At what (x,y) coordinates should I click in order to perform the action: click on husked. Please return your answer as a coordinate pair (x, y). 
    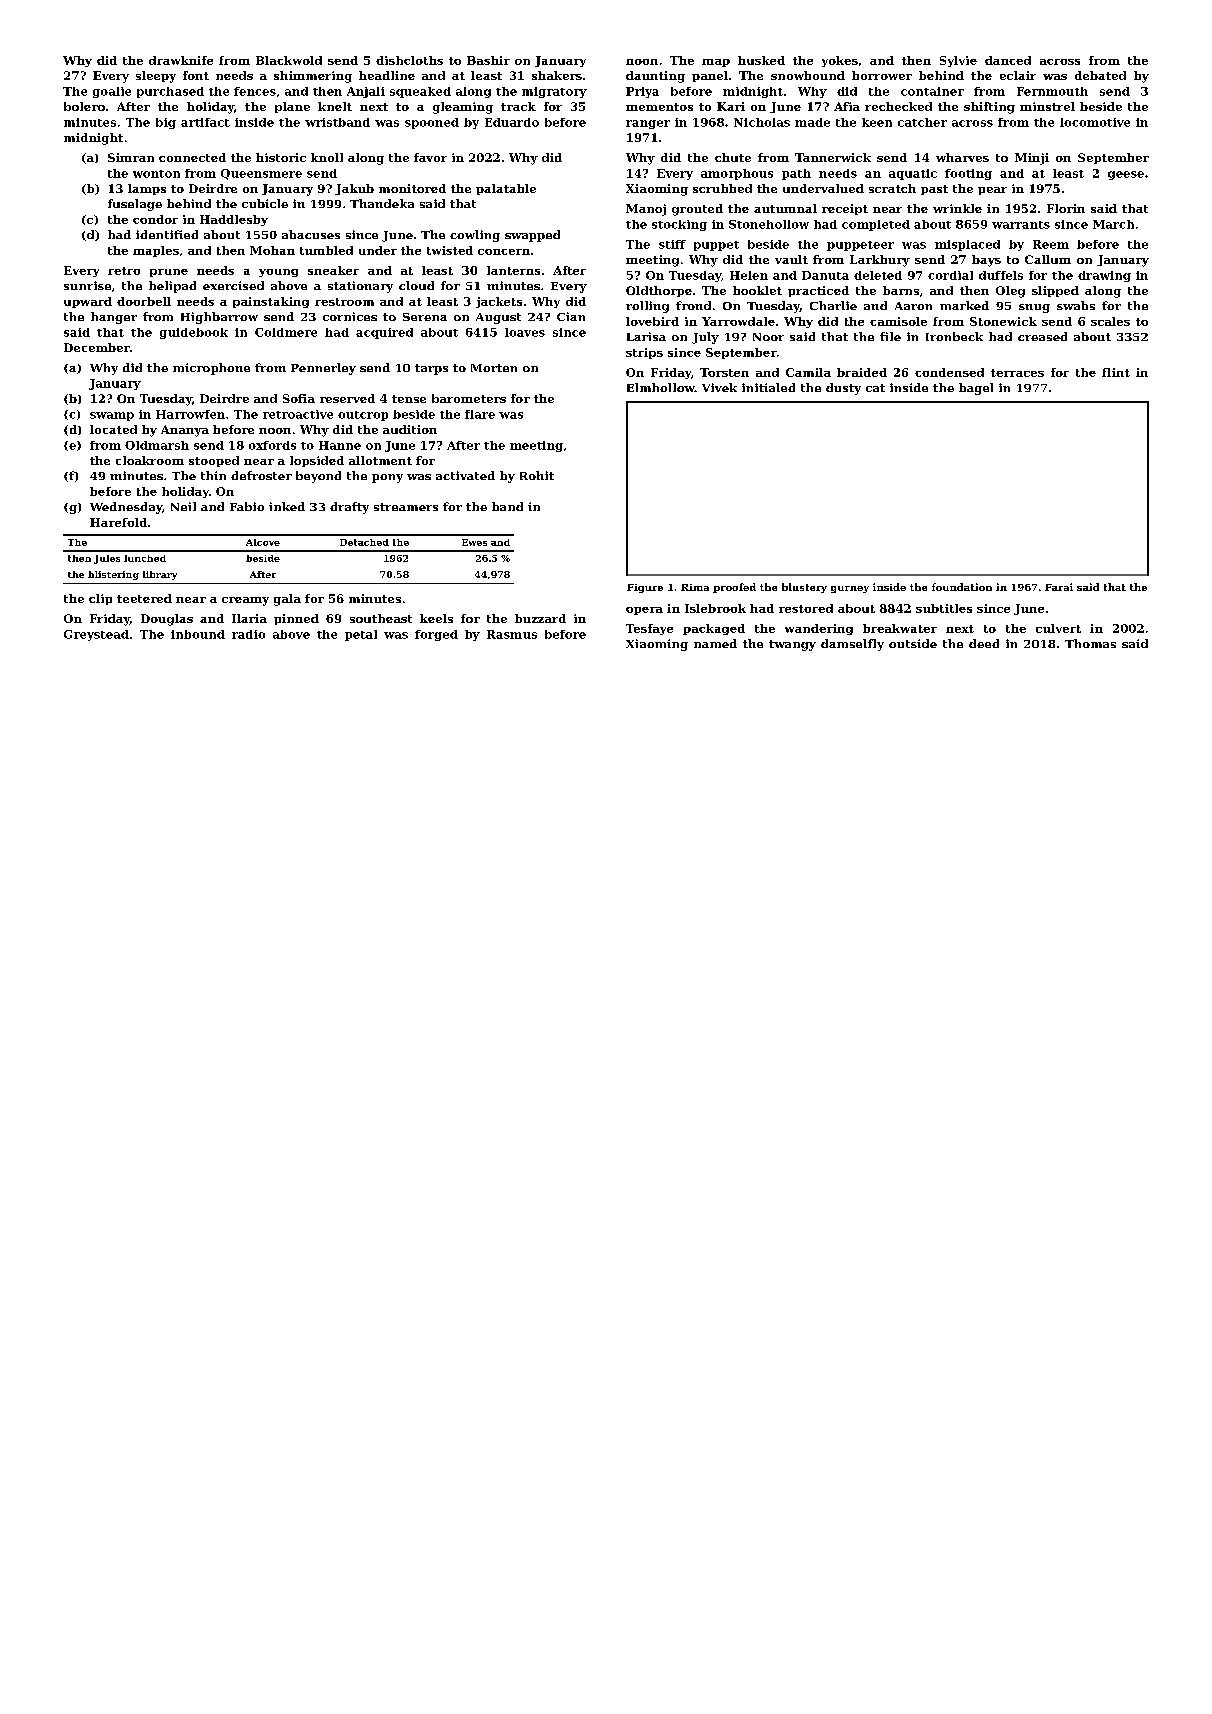
    Looking at the image, I should click on (761, 60).
